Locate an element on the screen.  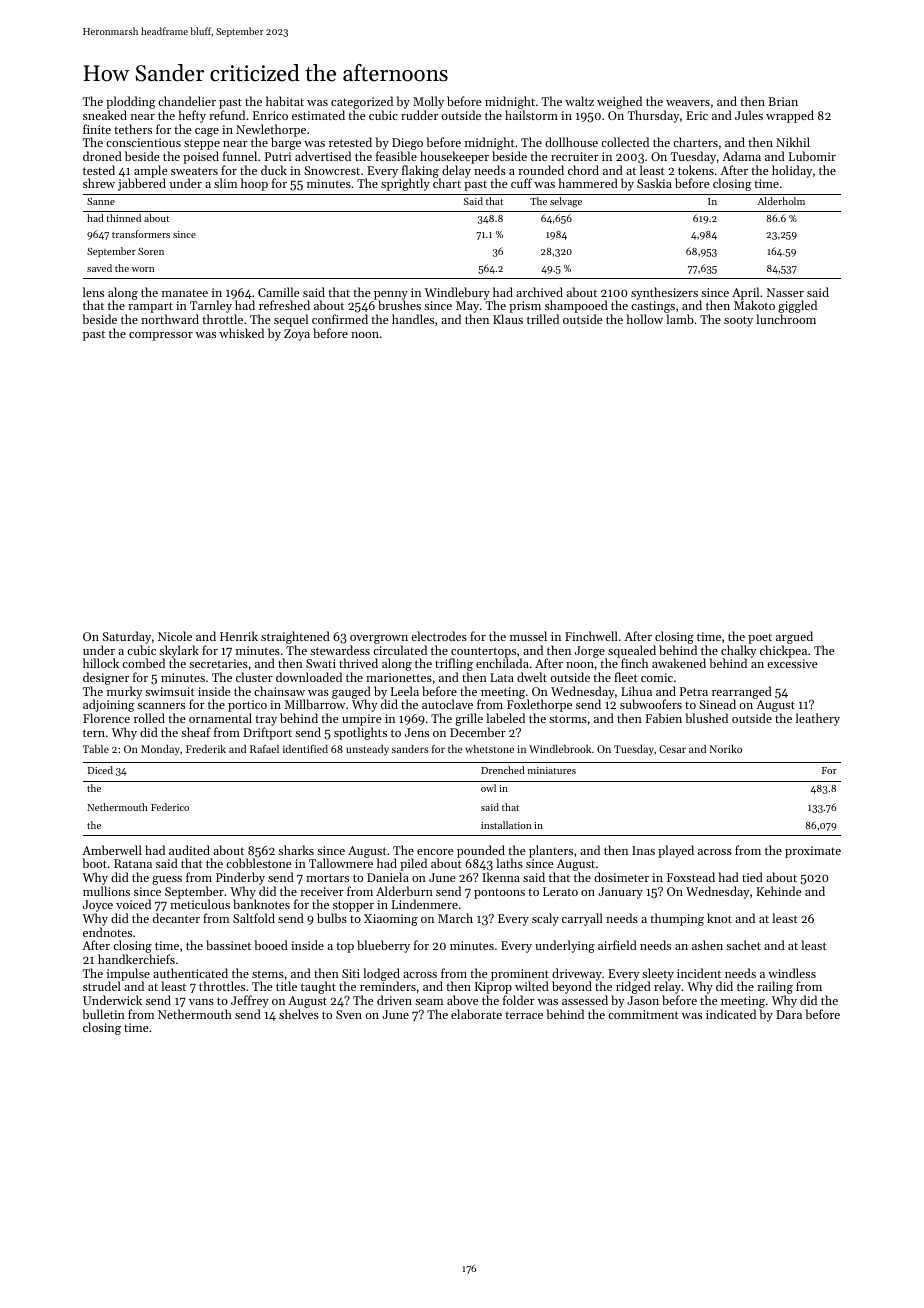
Nicole is located at coordinates (175, 636).
